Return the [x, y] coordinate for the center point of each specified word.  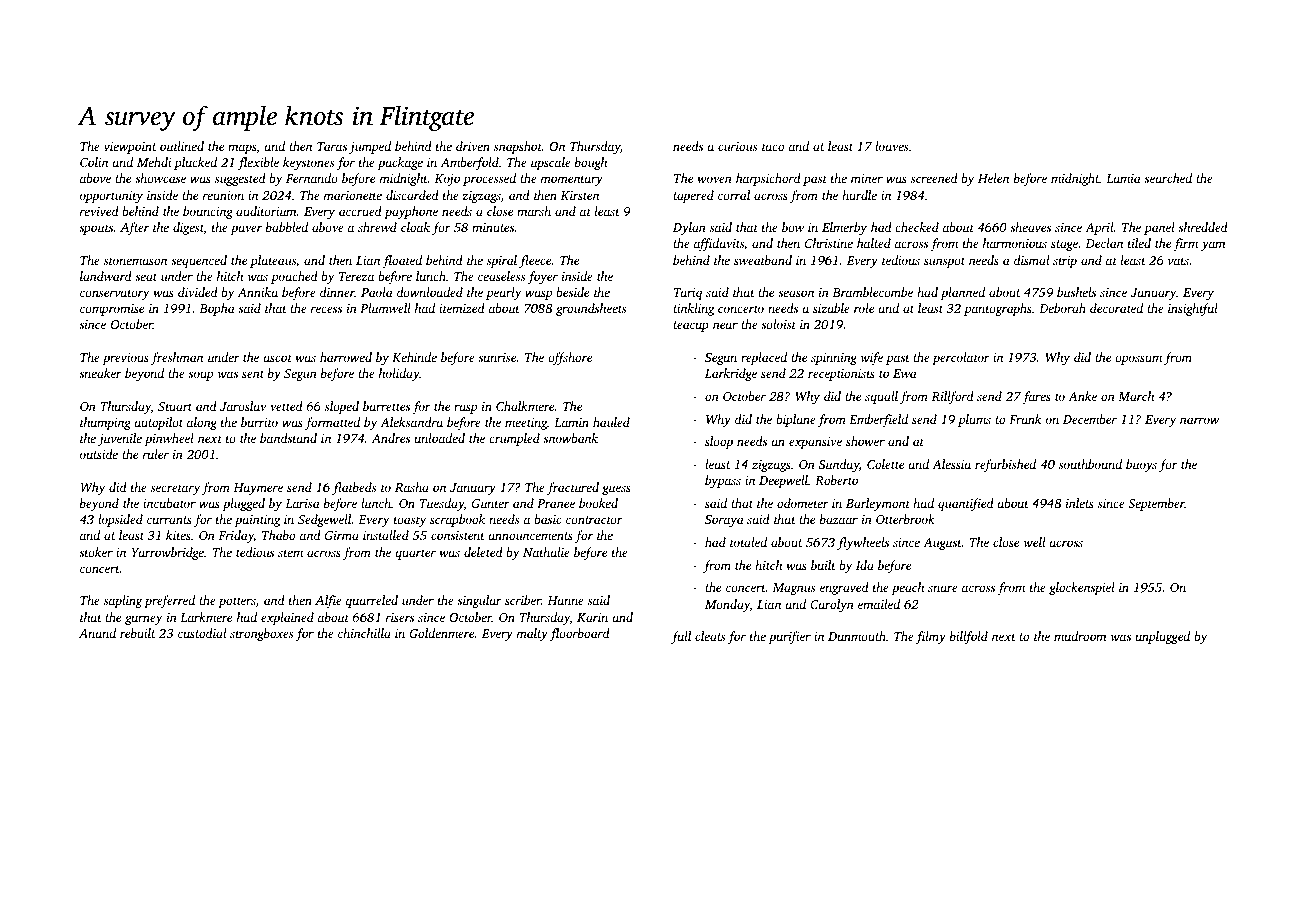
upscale [551, 163]
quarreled [372, 601]
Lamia [1123, 178]
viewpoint [130, 148]
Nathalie [546, 552]
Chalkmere [525, 406]
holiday [399, 374]
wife [872, 358]
